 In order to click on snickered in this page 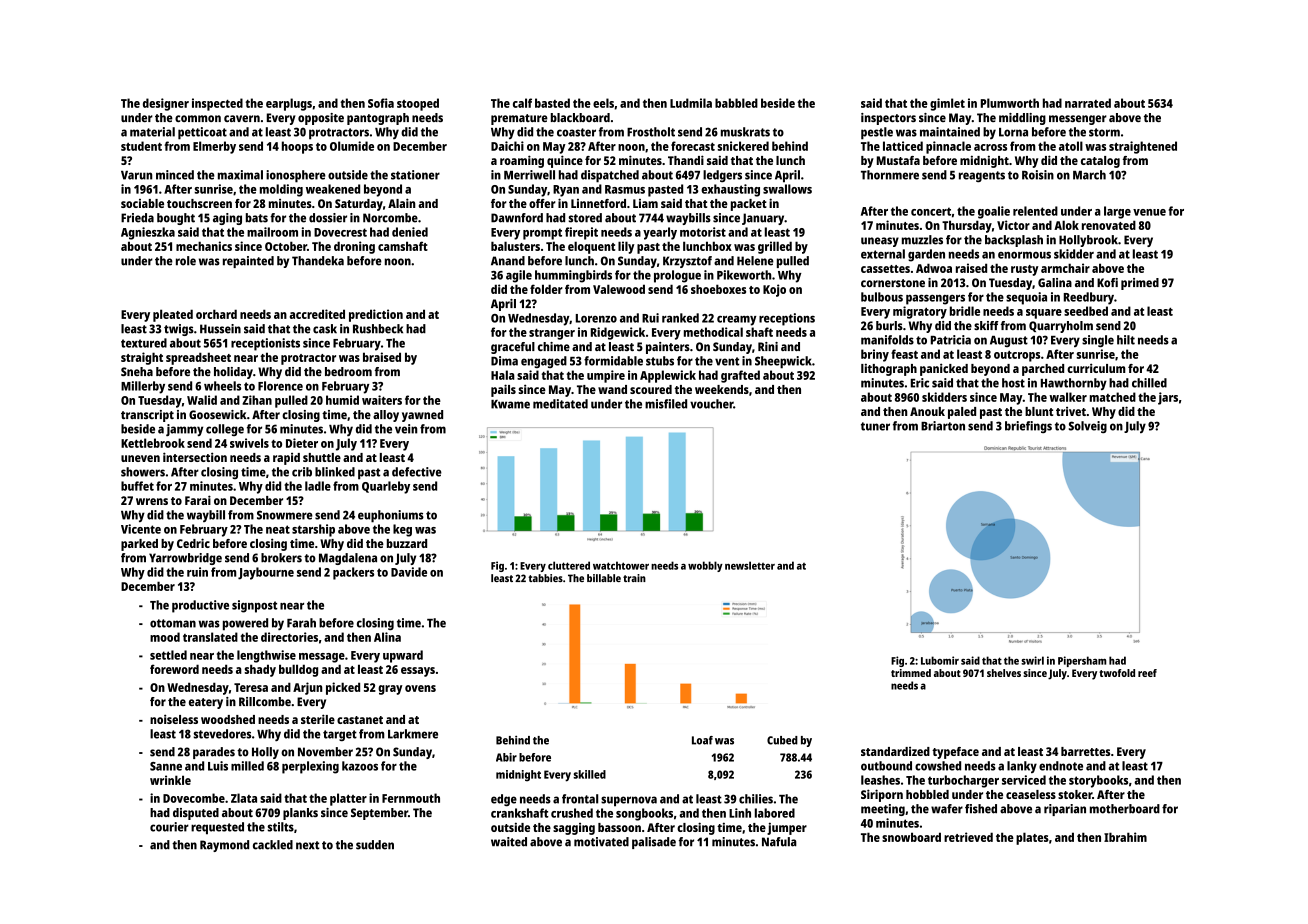, I will do `click(743, 146)`.
